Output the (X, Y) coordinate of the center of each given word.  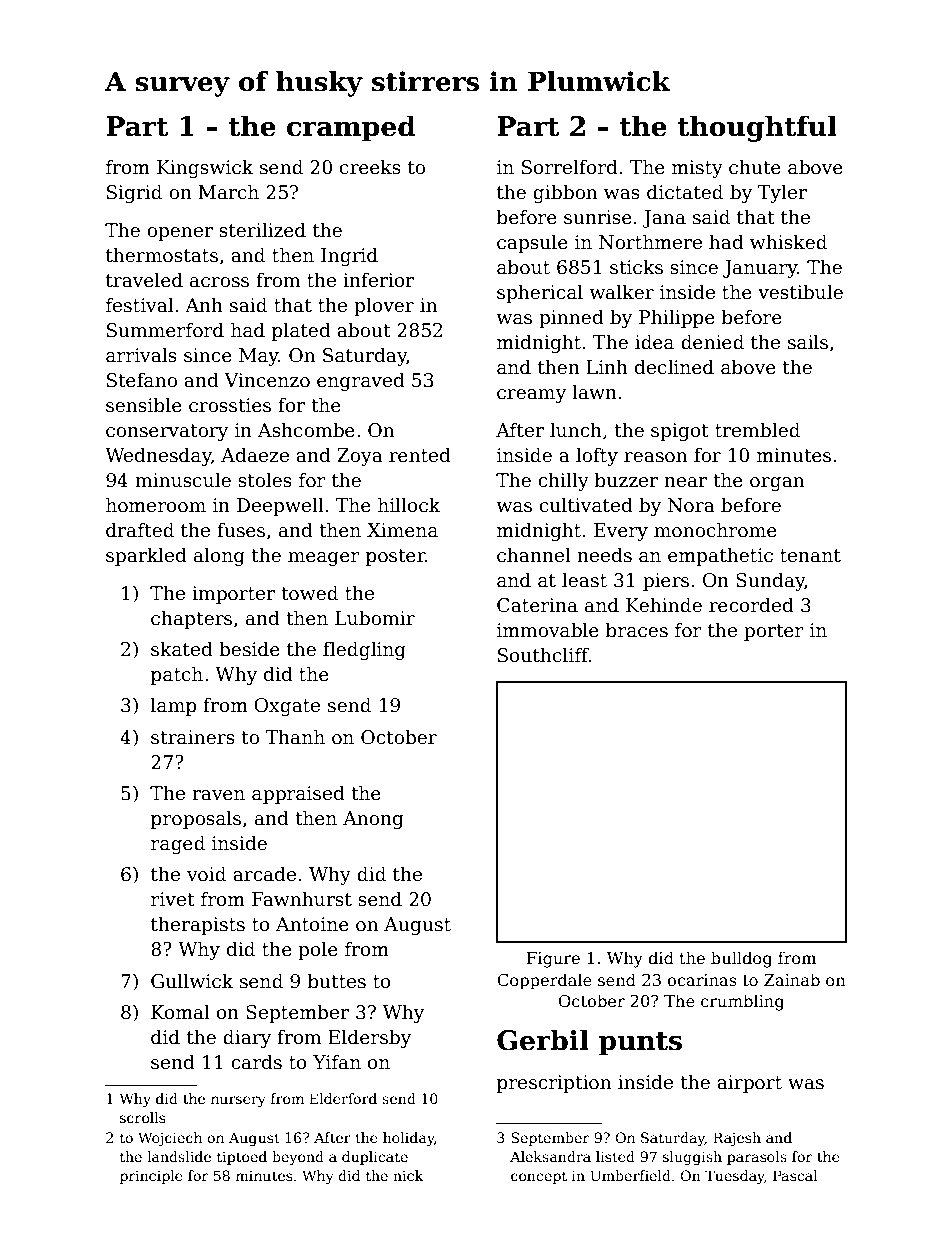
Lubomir (375, 618)
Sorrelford (570, 167)
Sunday (770, 581)
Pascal (795, 1175)
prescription (554, 1084)
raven (218, 795)
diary (247, 1038)
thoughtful (757, 128)
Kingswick (205, 168)
